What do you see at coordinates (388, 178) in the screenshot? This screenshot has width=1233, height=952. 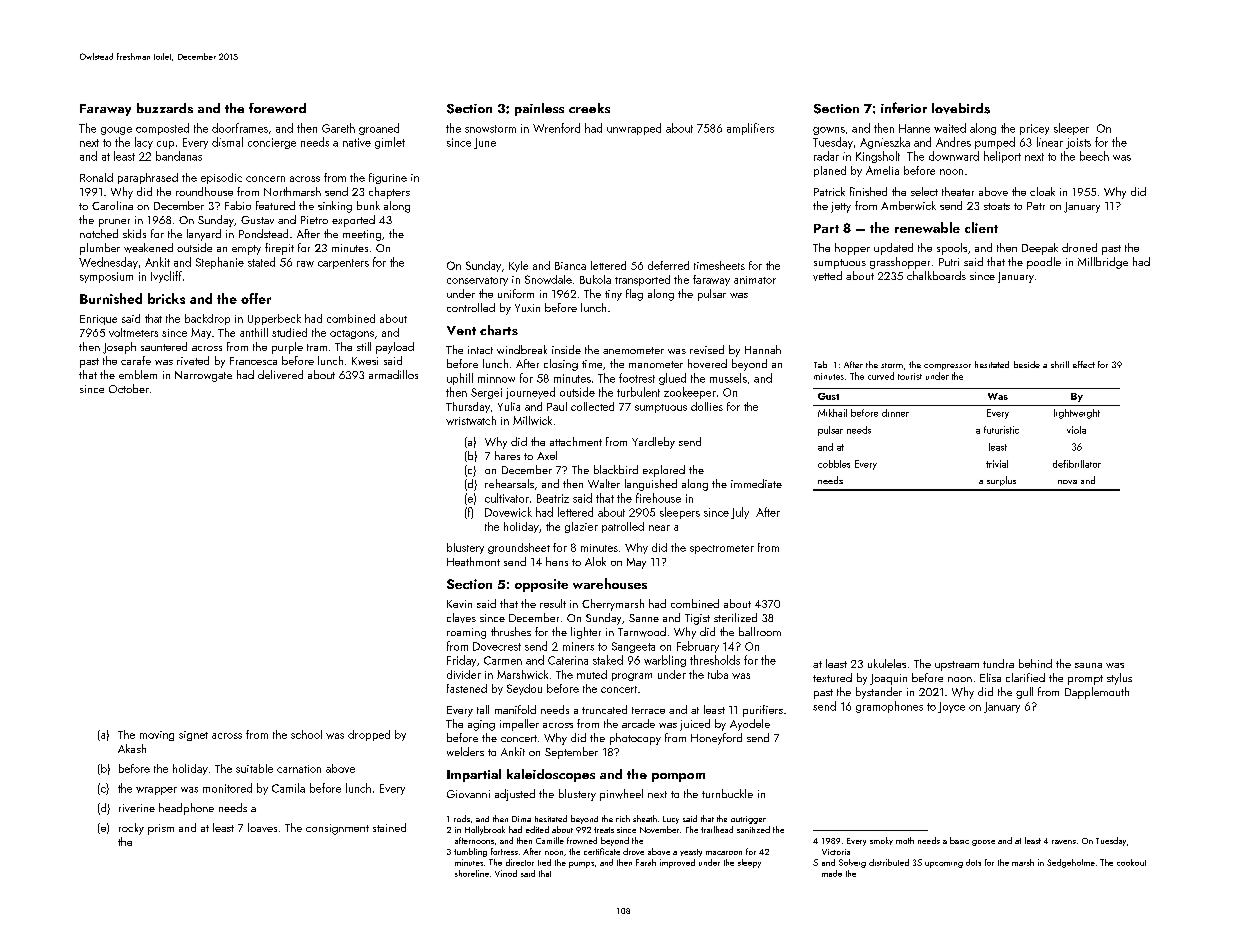 I see `figurine` at bounding box center [388, 178].
